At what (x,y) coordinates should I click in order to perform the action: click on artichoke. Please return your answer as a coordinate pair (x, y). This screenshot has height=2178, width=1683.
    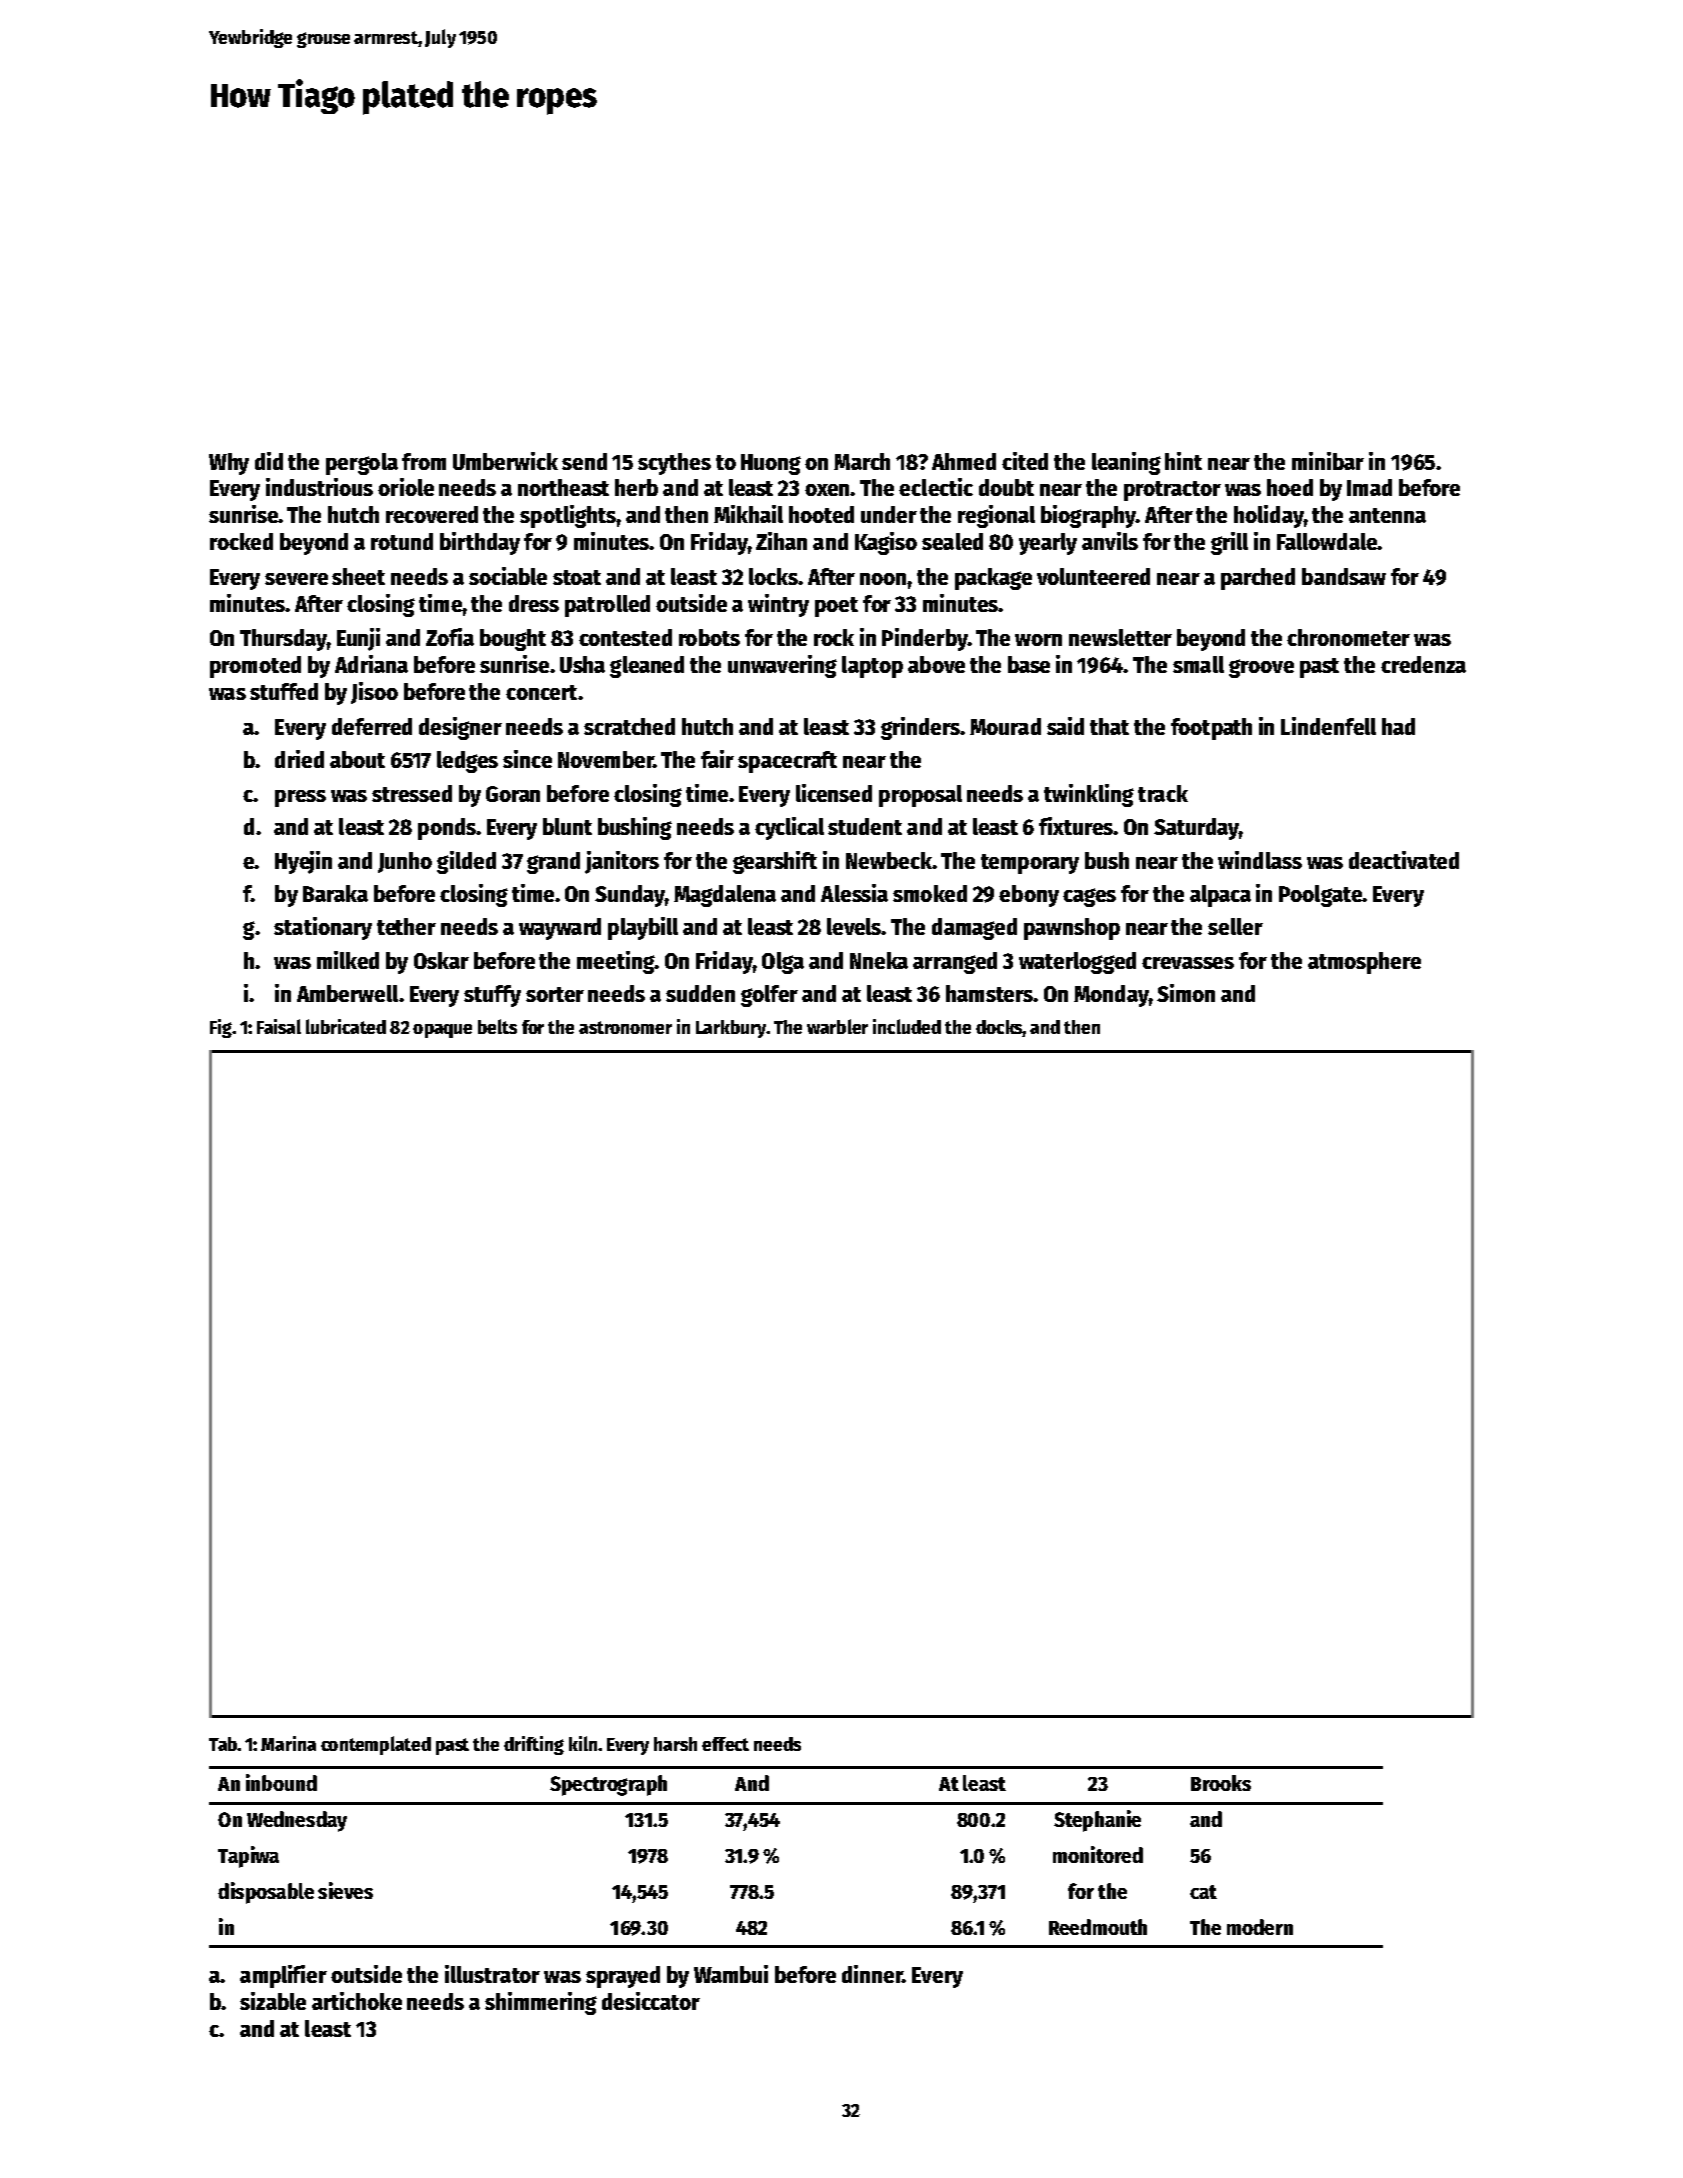
    Looking at the image, I should click on (357, 2001).
